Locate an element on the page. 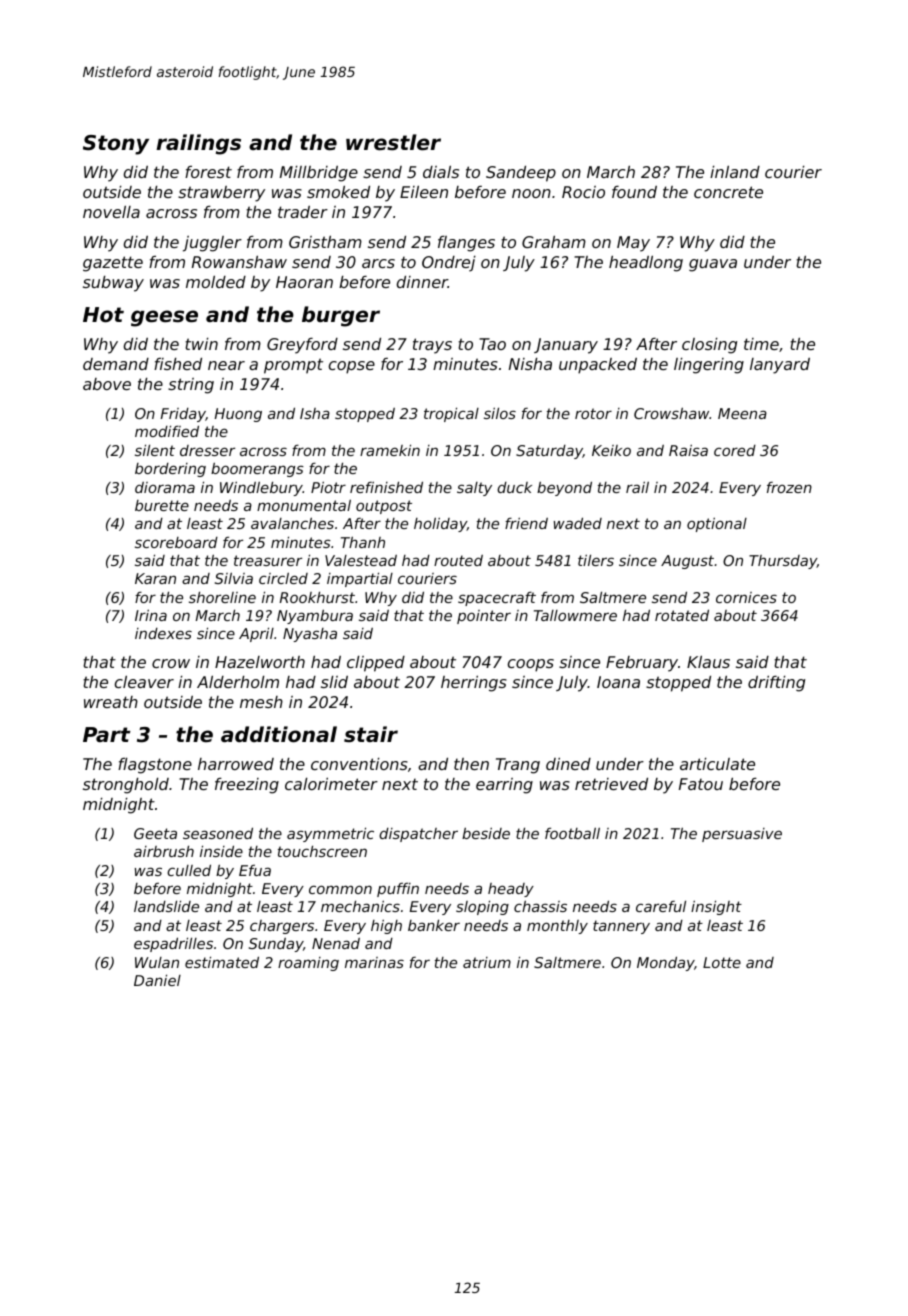 Image resolution: width=908 pixels, height=1316 pixels. Huong is located at coordinates (238, 415).
